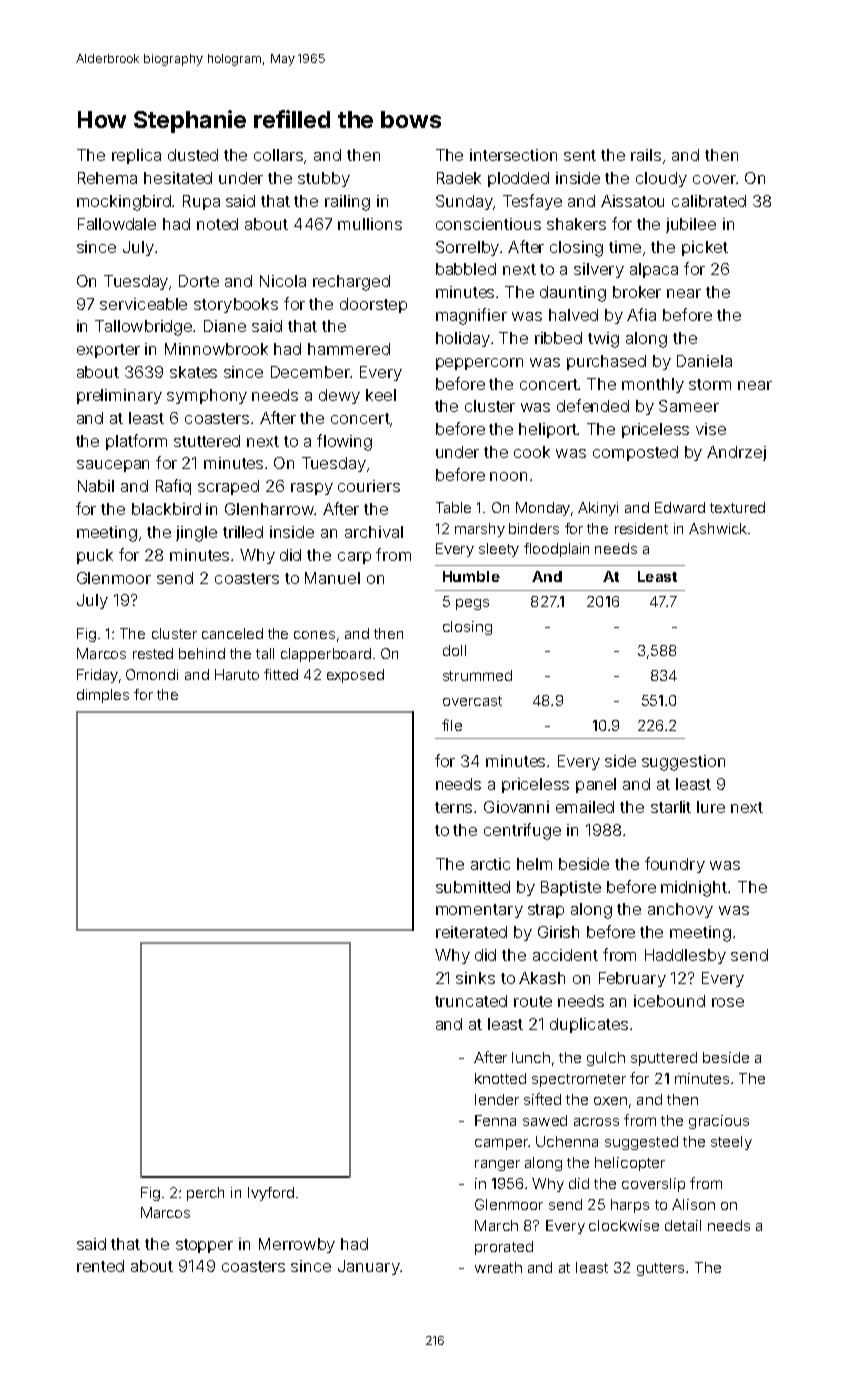  I want to click on Sorrelby, so click(467, 248).
